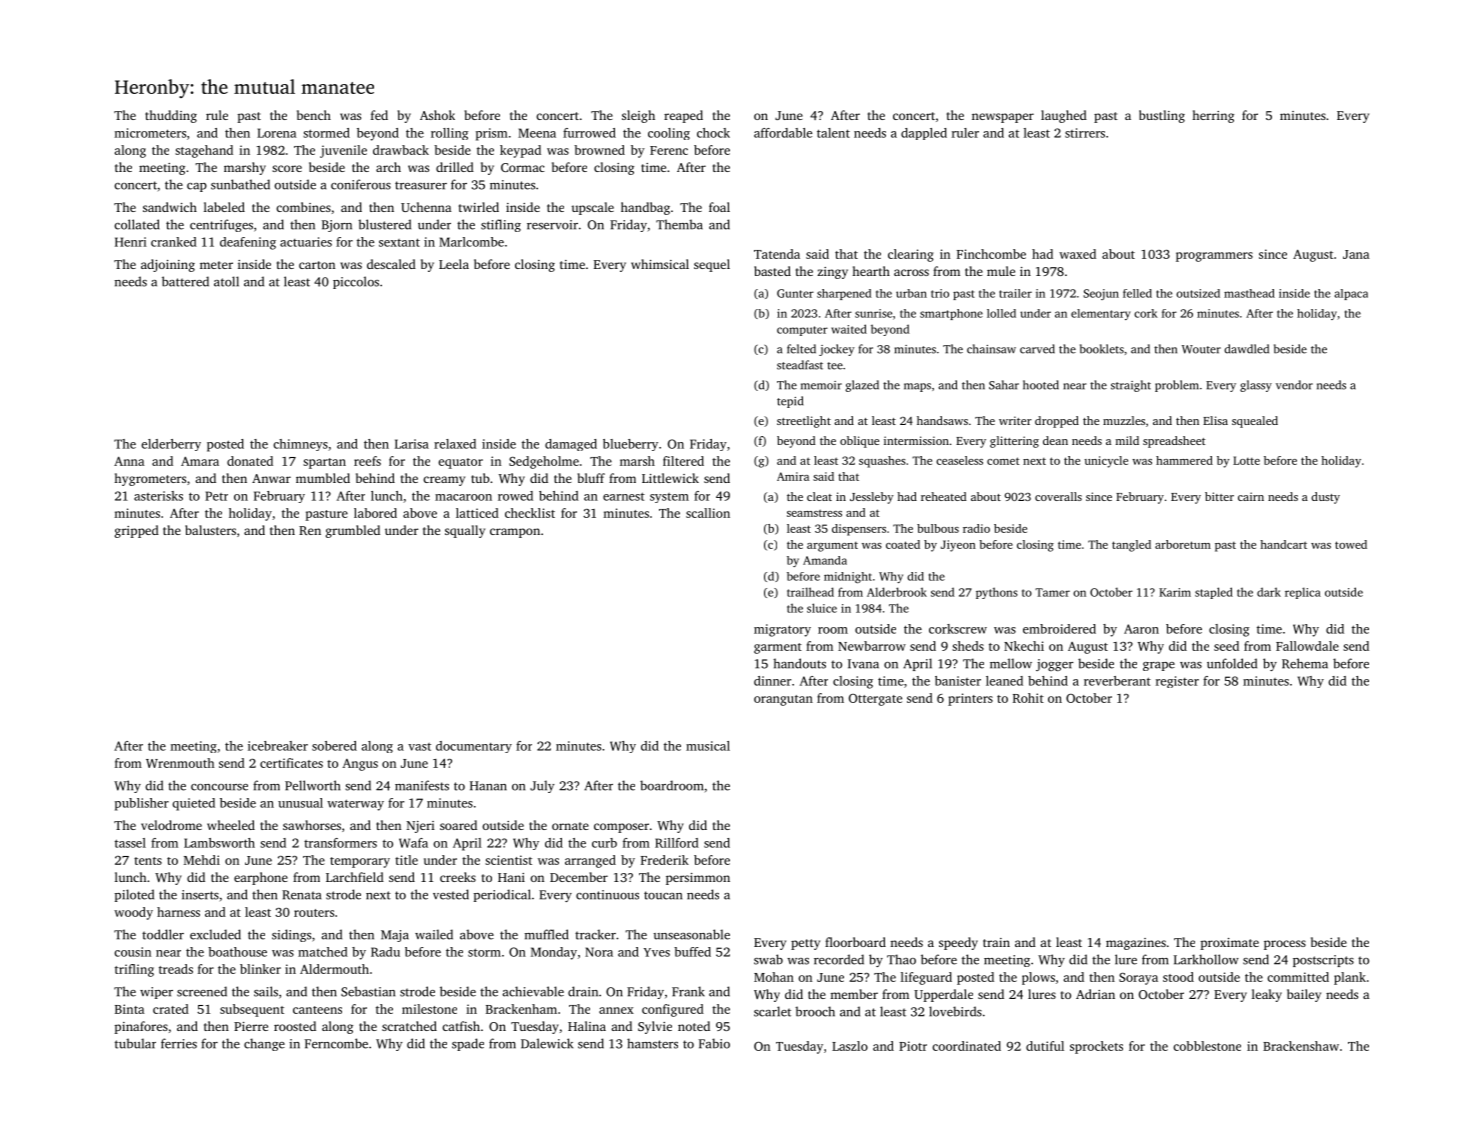 This screenshot has width=1484, height=1147. Describe the element at coordinates (911, 272) in the screenshot. I see `across` at that location.
